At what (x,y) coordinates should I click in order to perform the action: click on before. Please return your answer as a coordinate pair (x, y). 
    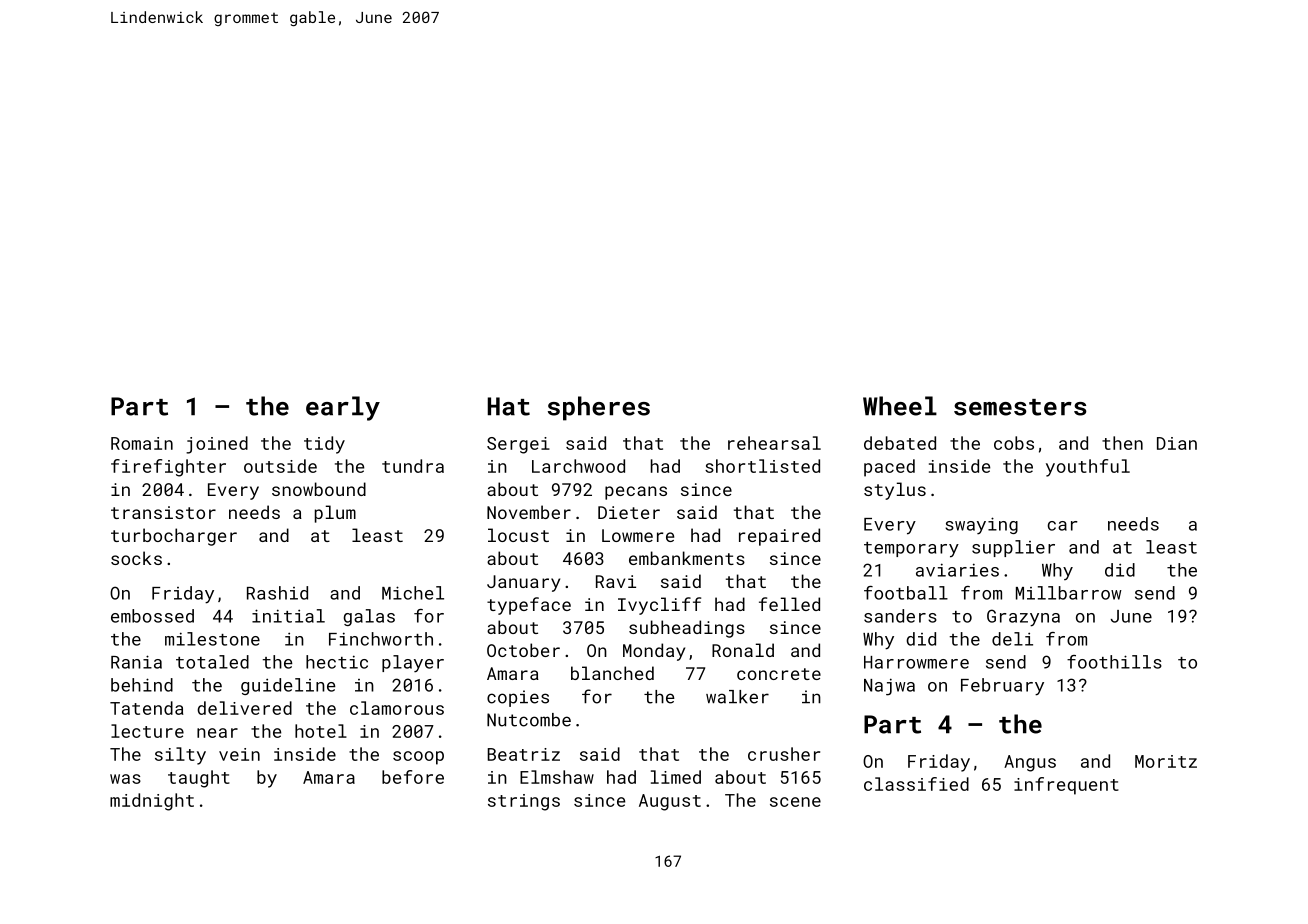
    Looking at the image, I should click on (413, 777).
